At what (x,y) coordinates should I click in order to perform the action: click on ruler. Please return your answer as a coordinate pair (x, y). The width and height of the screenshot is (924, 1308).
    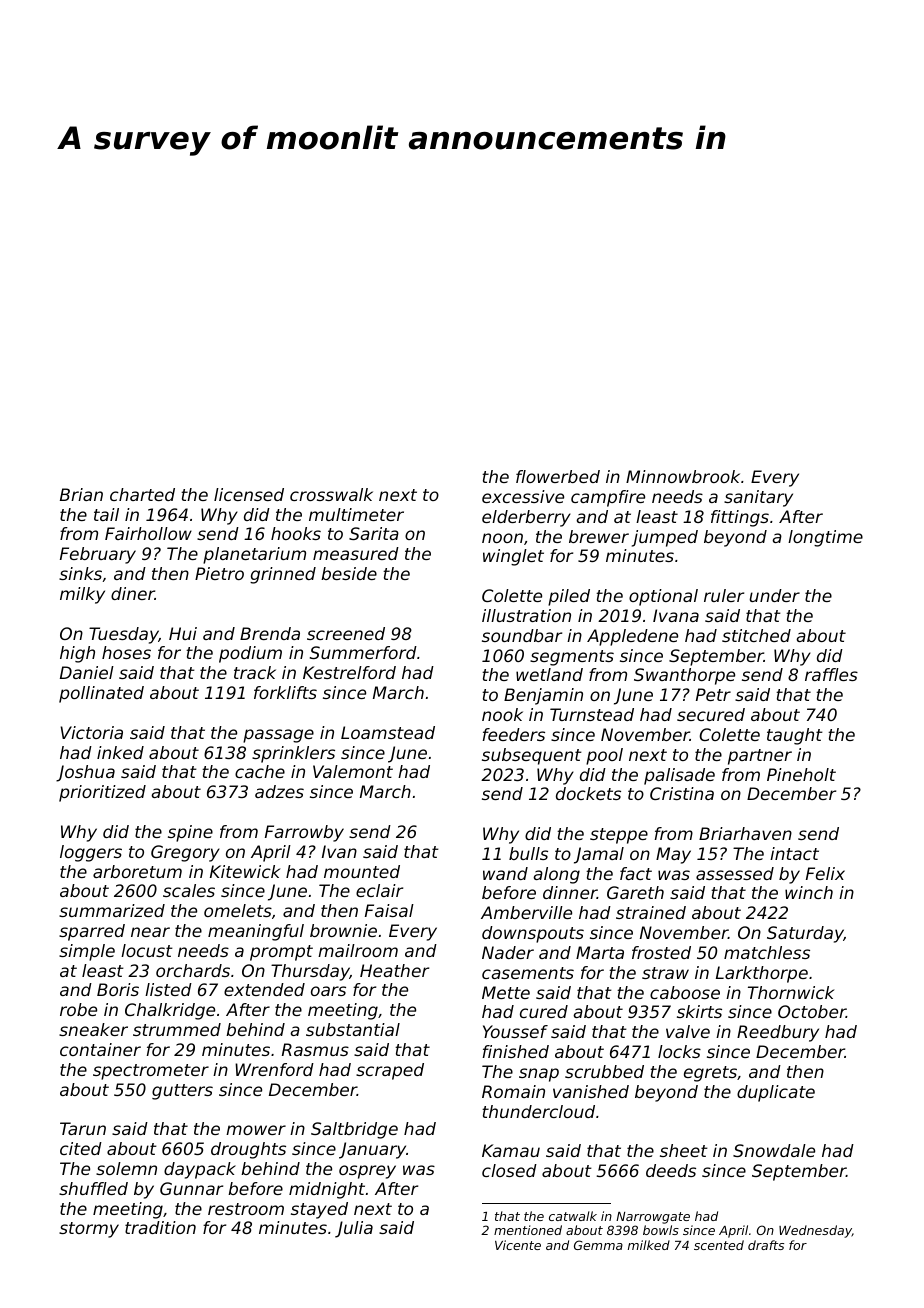
    Looking at the image, I should click on (724, 595).
